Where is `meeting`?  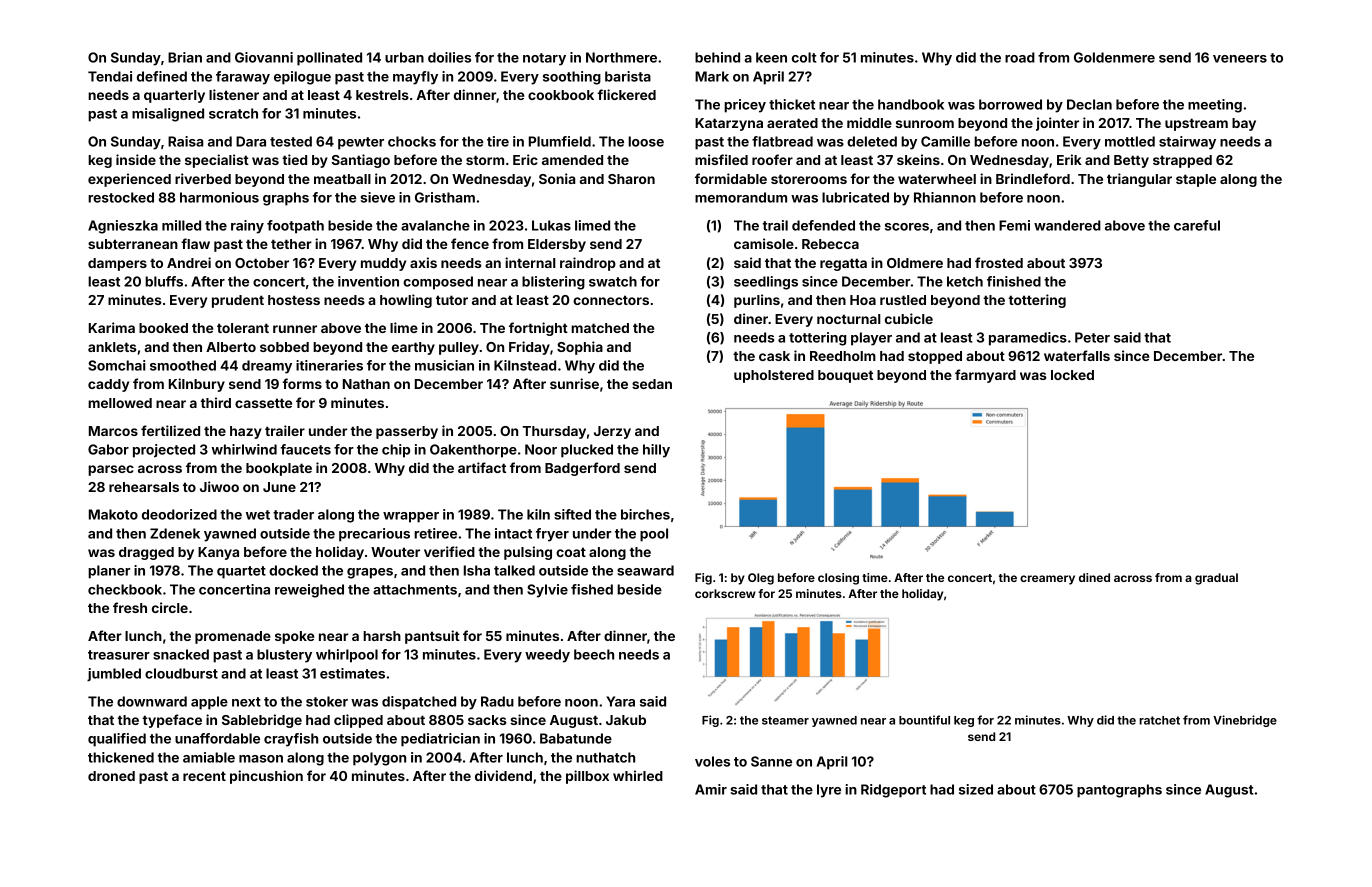 meeting is located at coordinates (1215, 106).
